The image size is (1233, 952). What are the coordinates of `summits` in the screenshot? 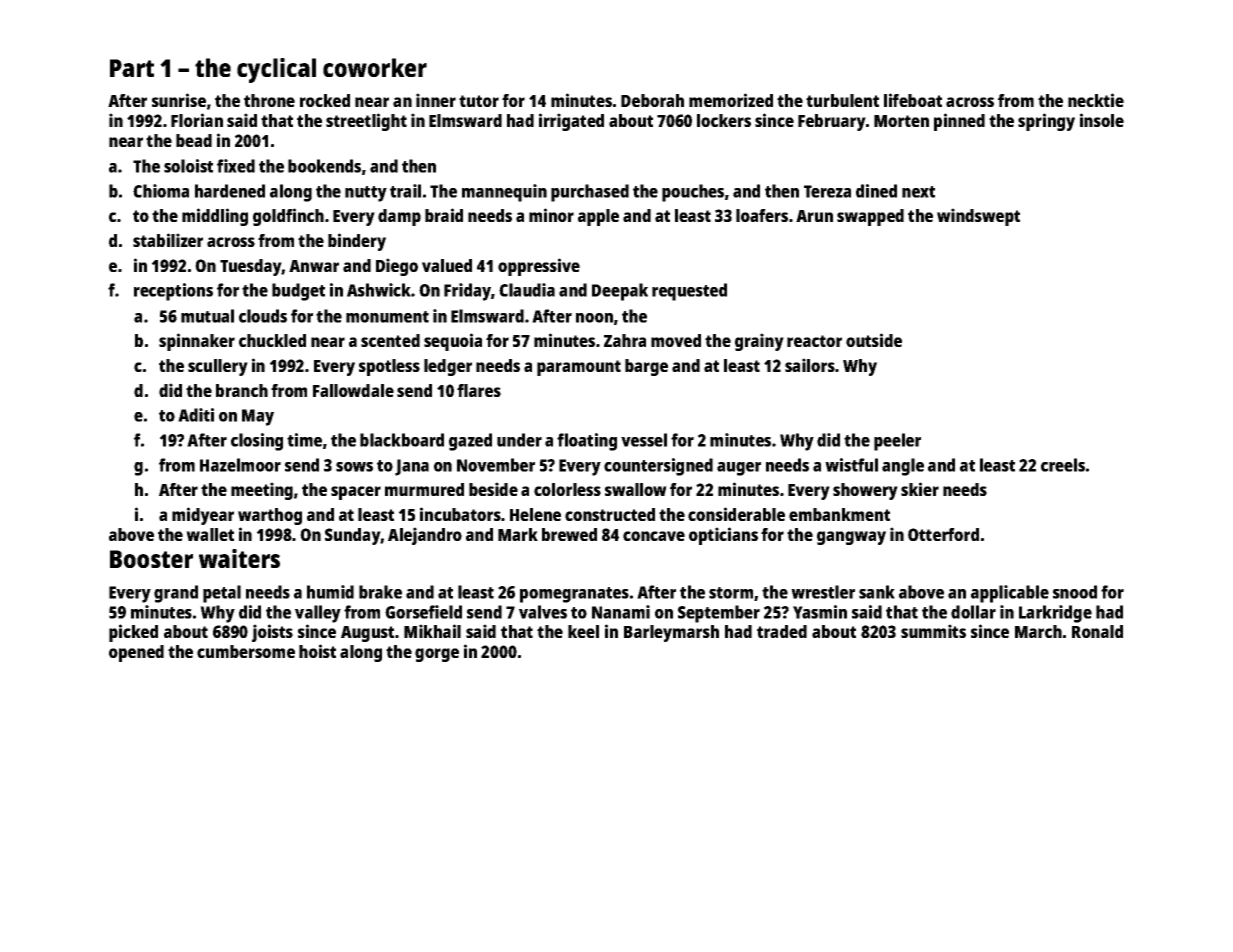 It's located at (933, 631).
